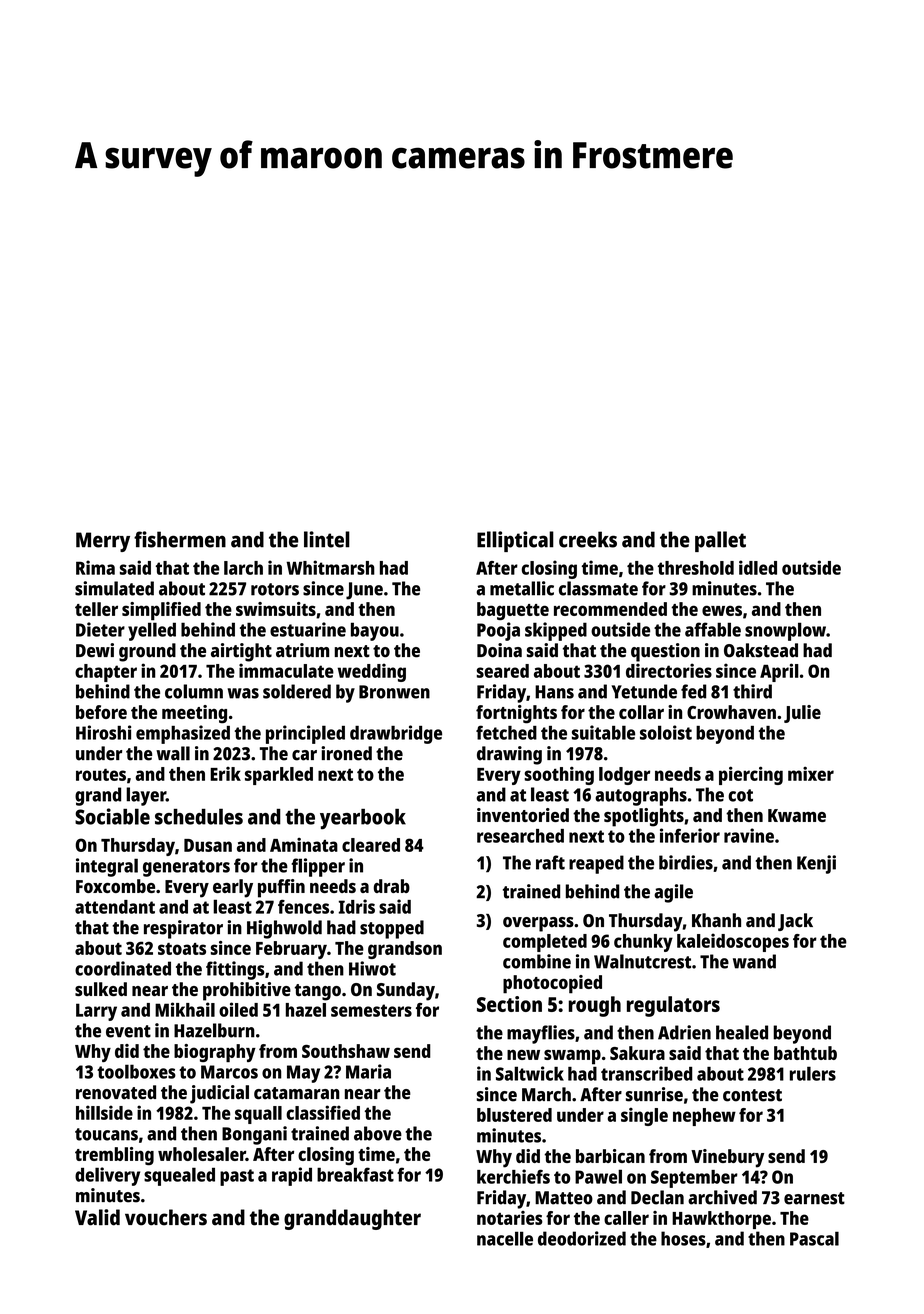  Describe the element at coordinates (758, 567) in the screenshot. I see `idled` at that location.
